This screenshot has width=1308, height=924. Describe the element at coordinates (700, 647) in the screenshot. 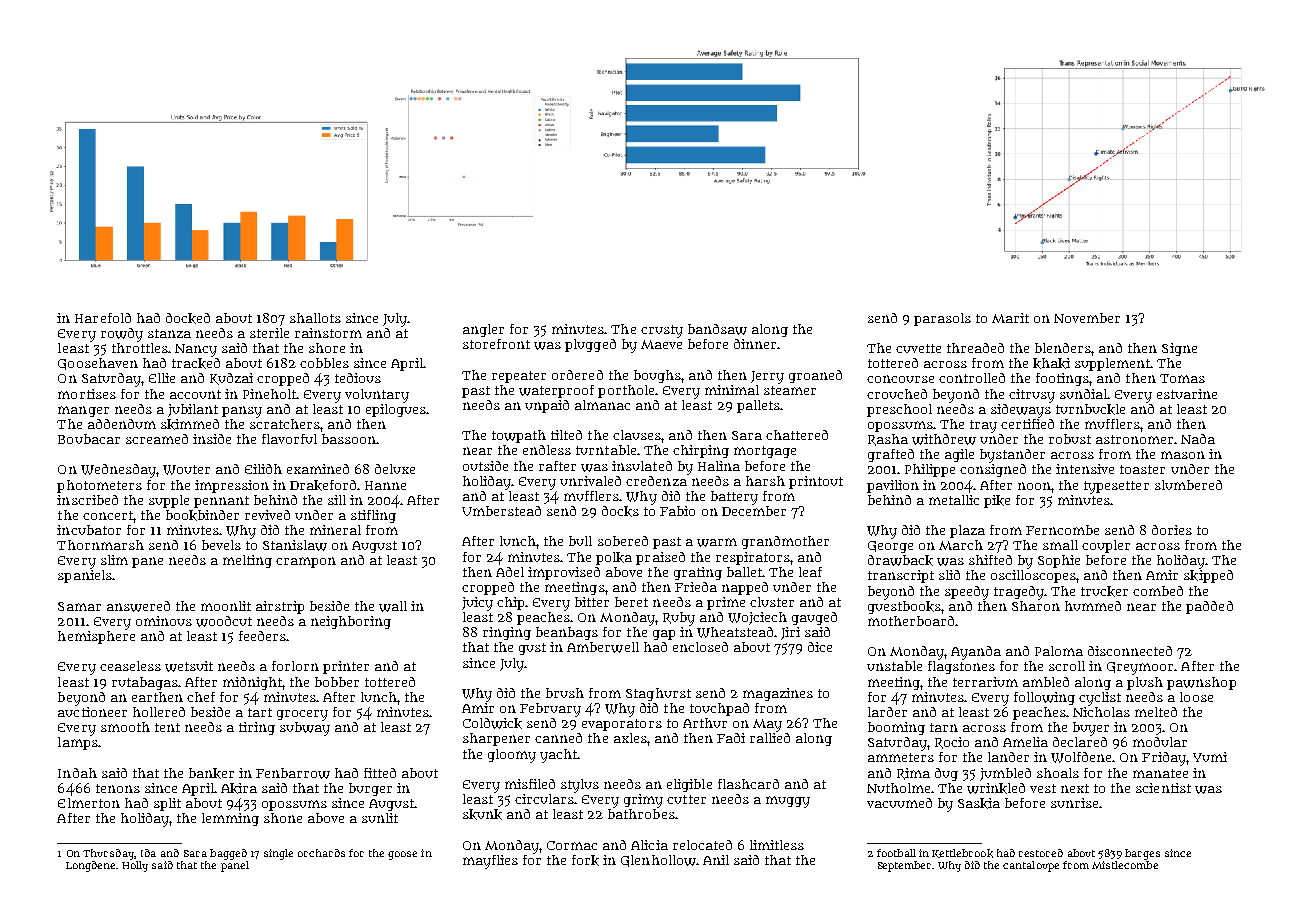

I see `enclosed` at that location.
